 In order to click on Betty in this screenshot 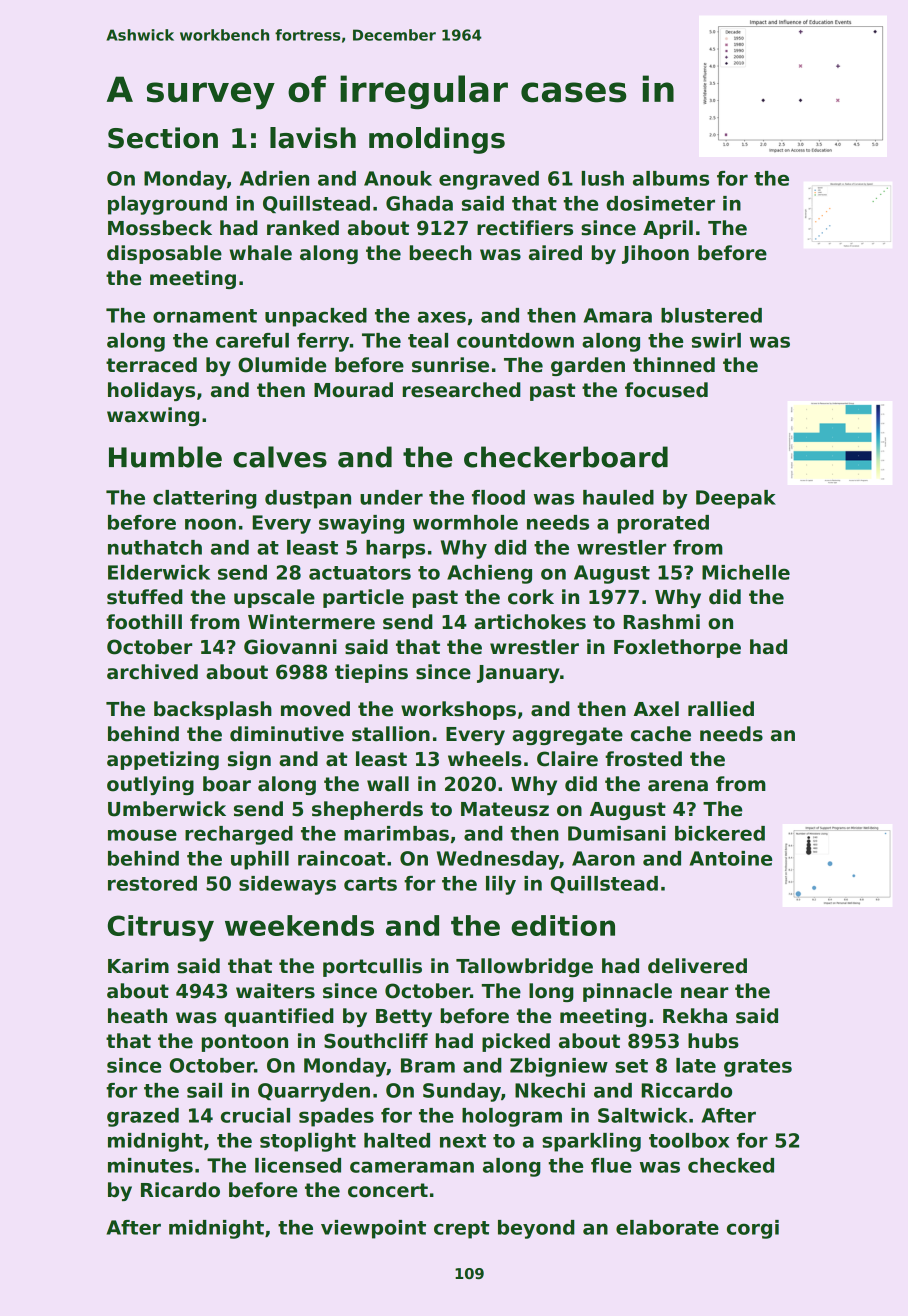, I will do `click(404, 1018)`.
